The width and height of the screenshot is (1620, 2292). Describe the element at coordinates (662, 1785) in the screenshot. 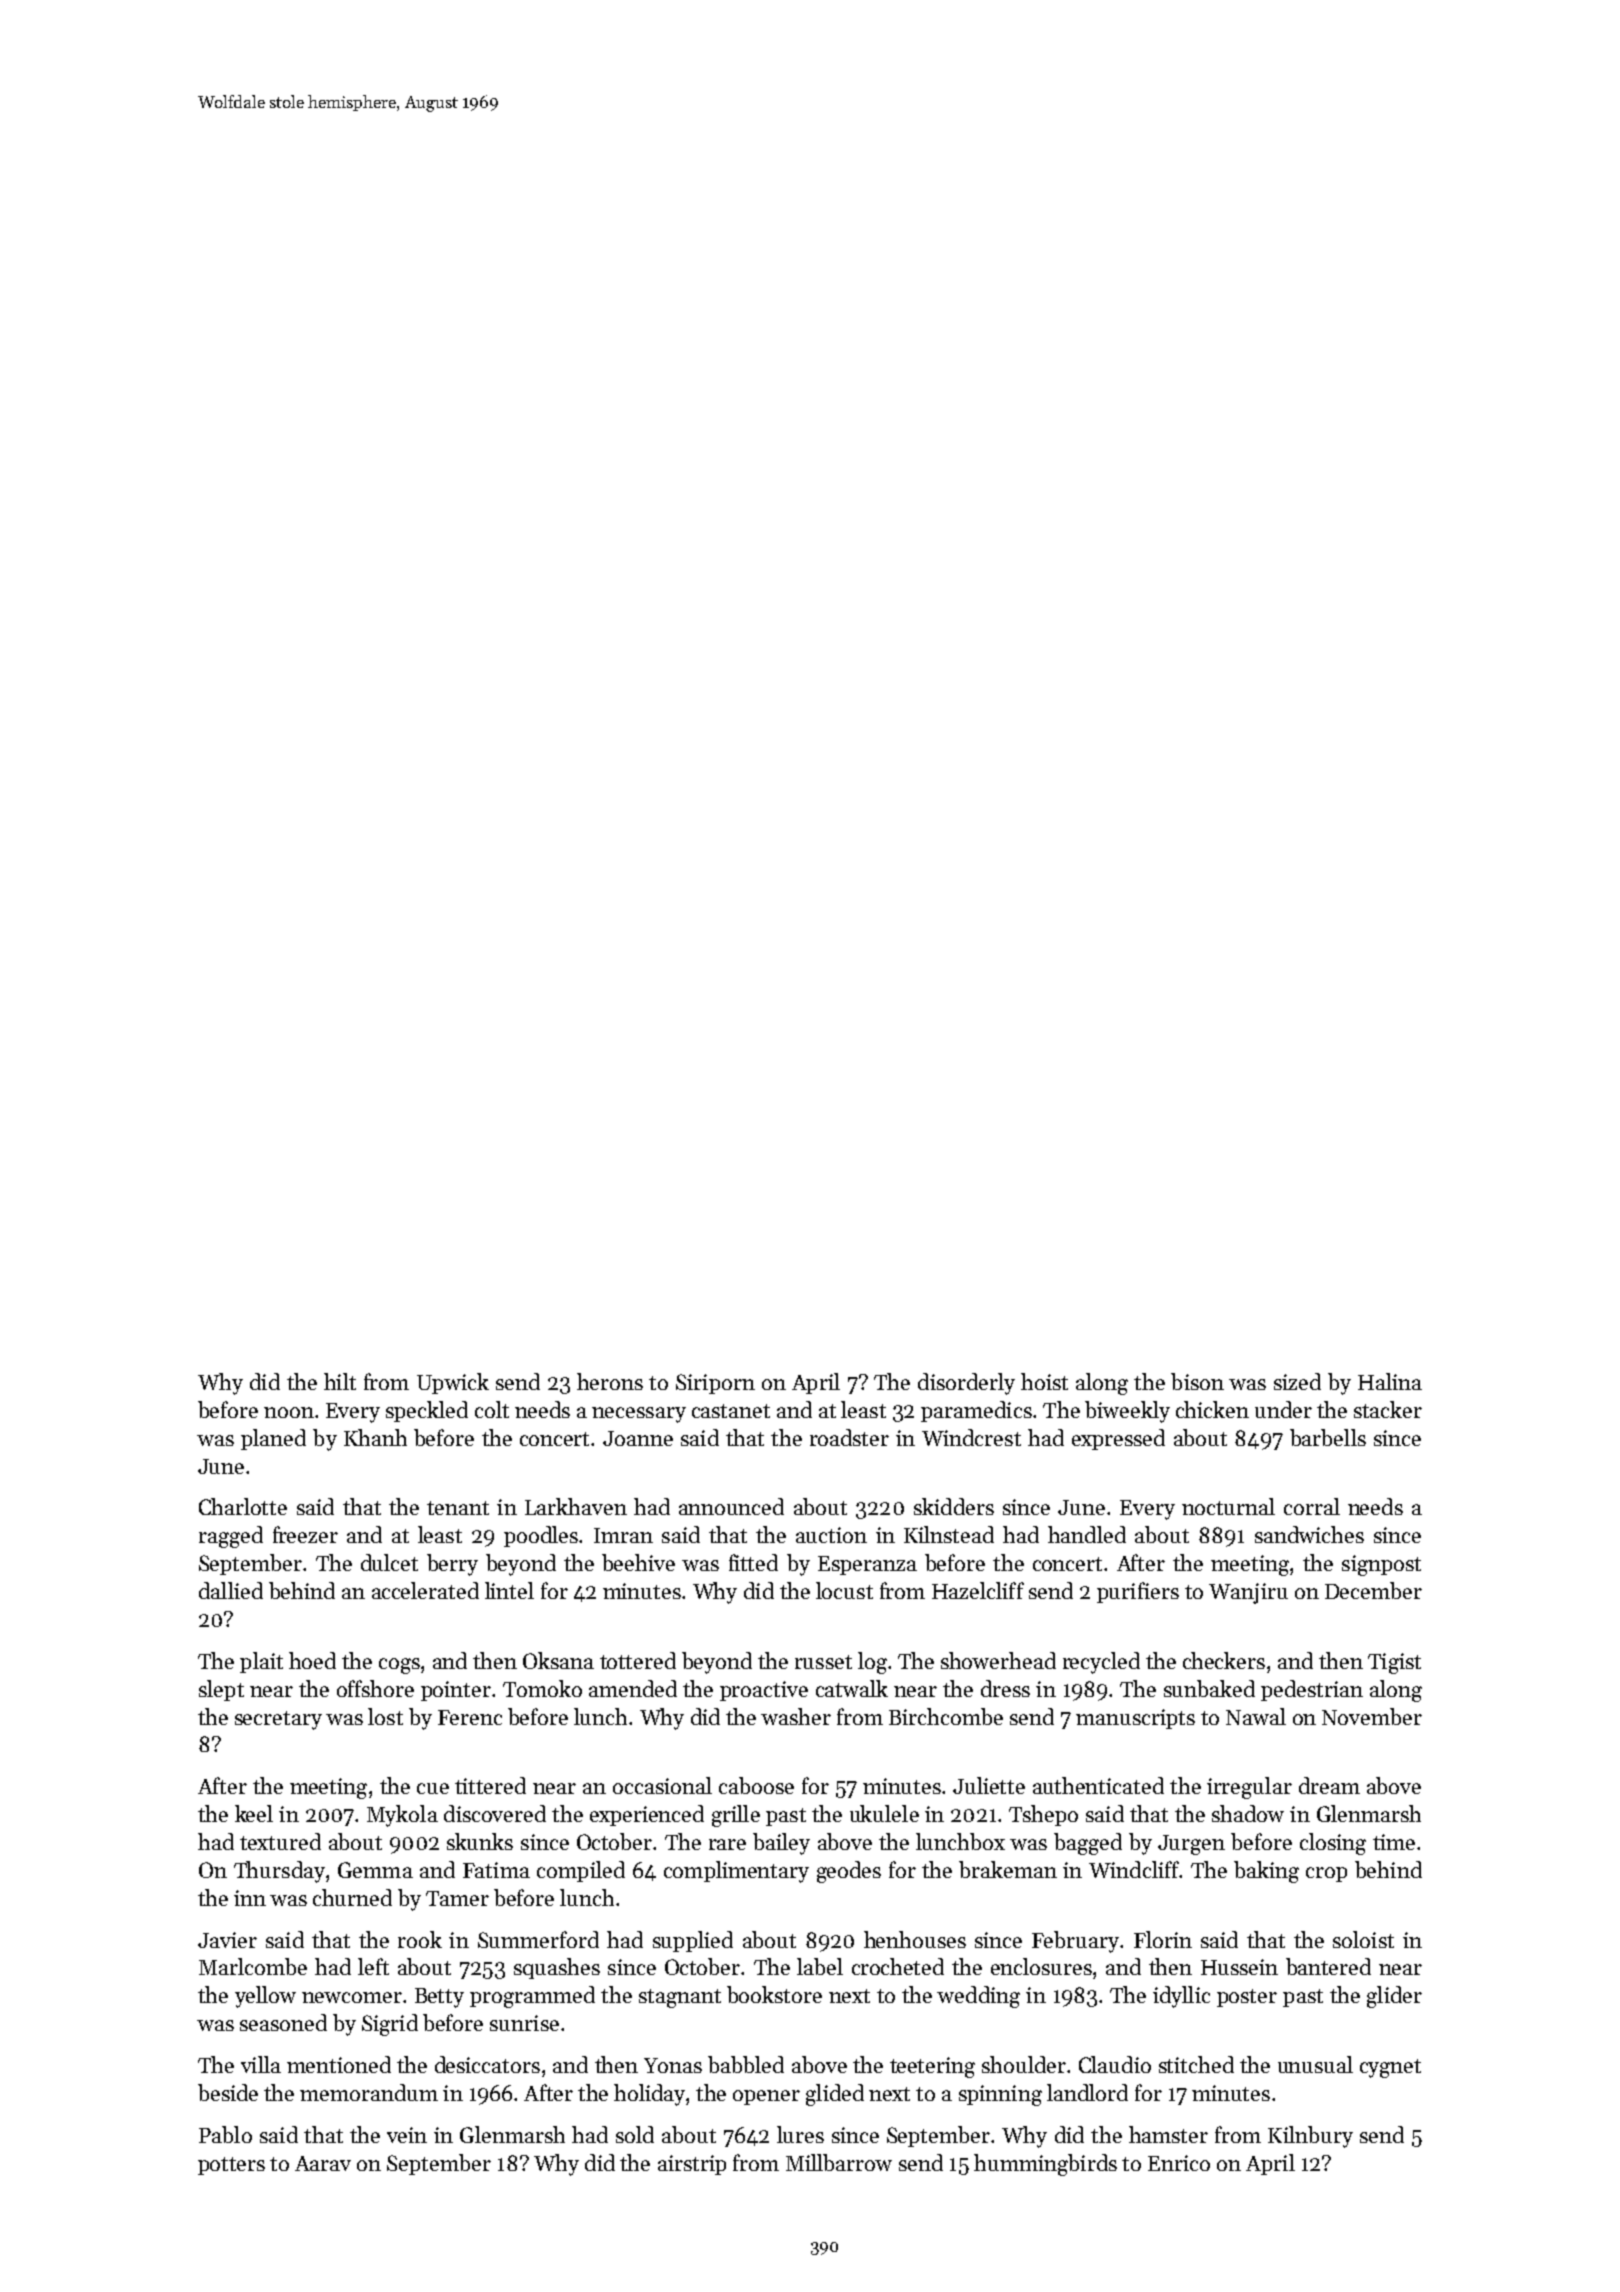

I see `occasional` at that location.
